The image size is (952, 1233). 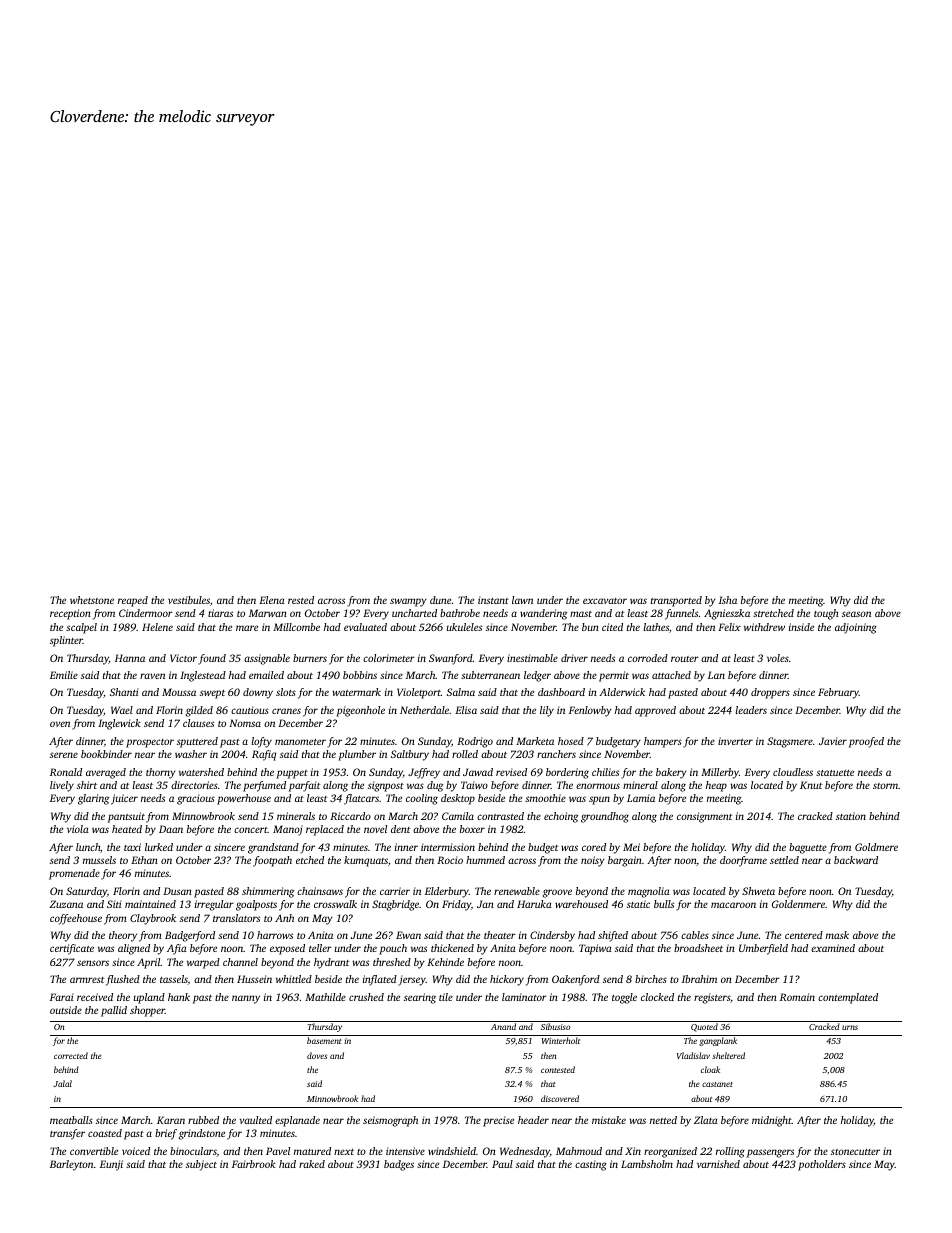 I want to click on Mathilde, so click(x=325, y=997).
